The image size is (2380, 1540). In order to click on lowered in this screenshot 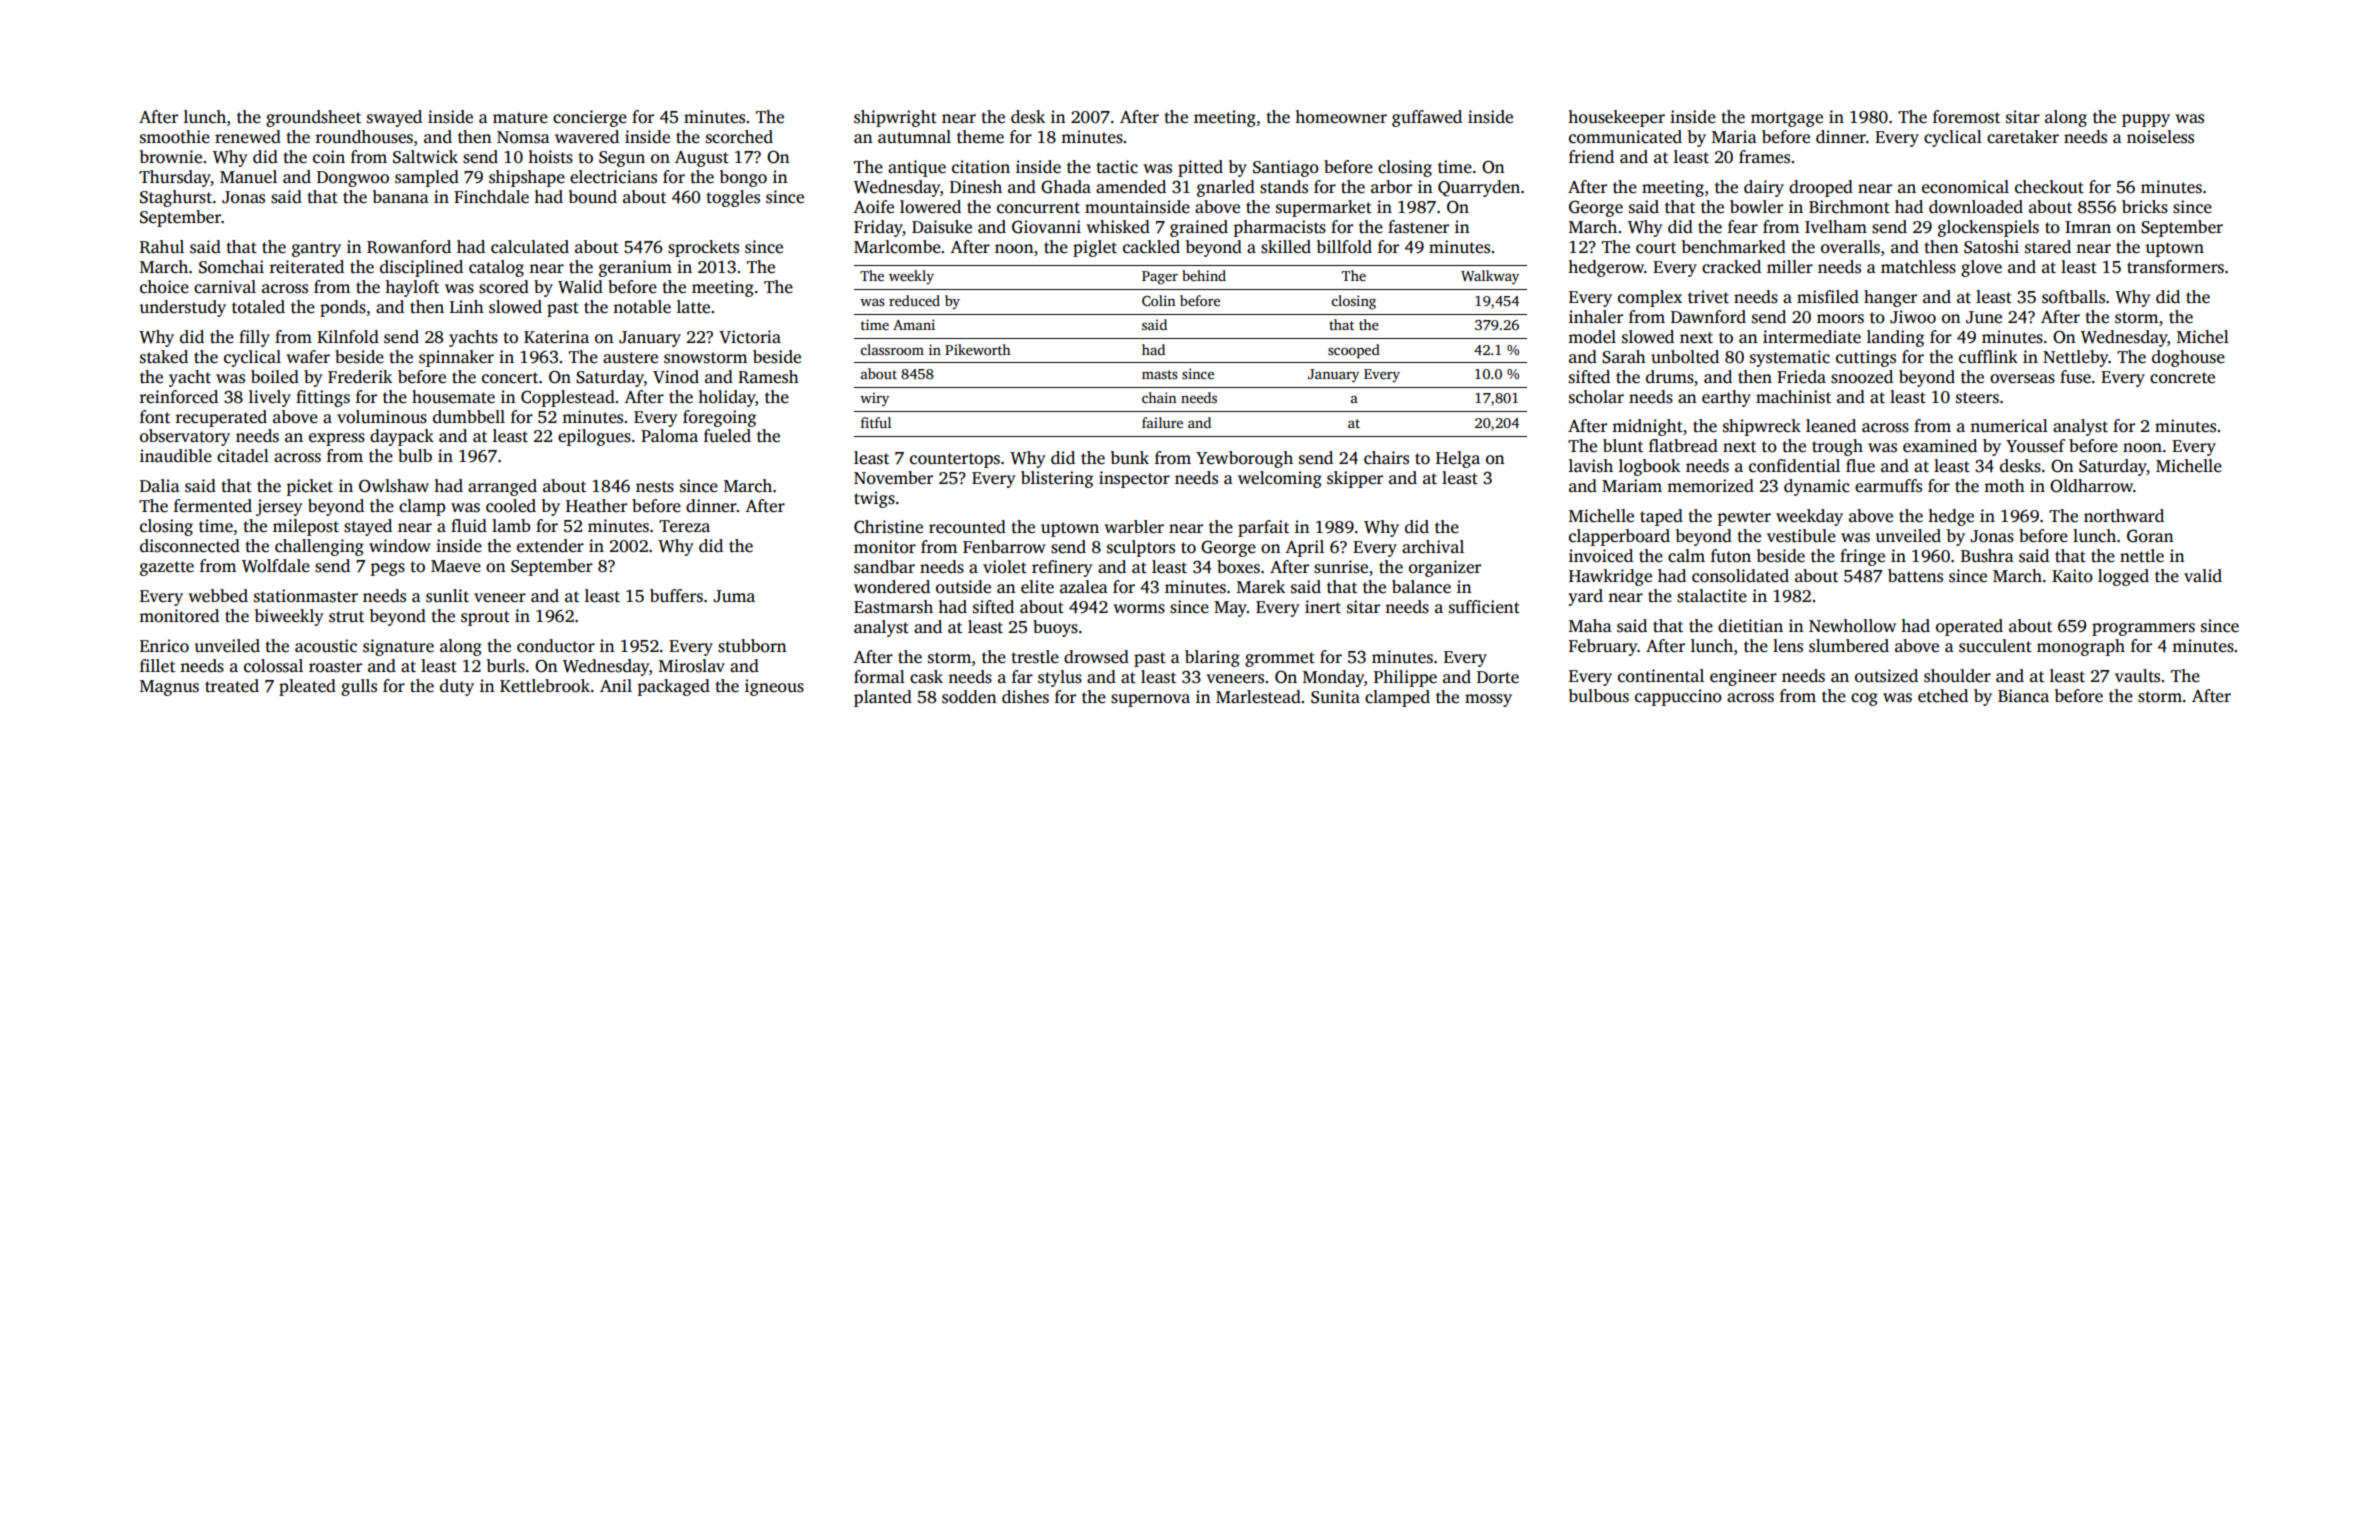, I will do `click(930, 207)`.
